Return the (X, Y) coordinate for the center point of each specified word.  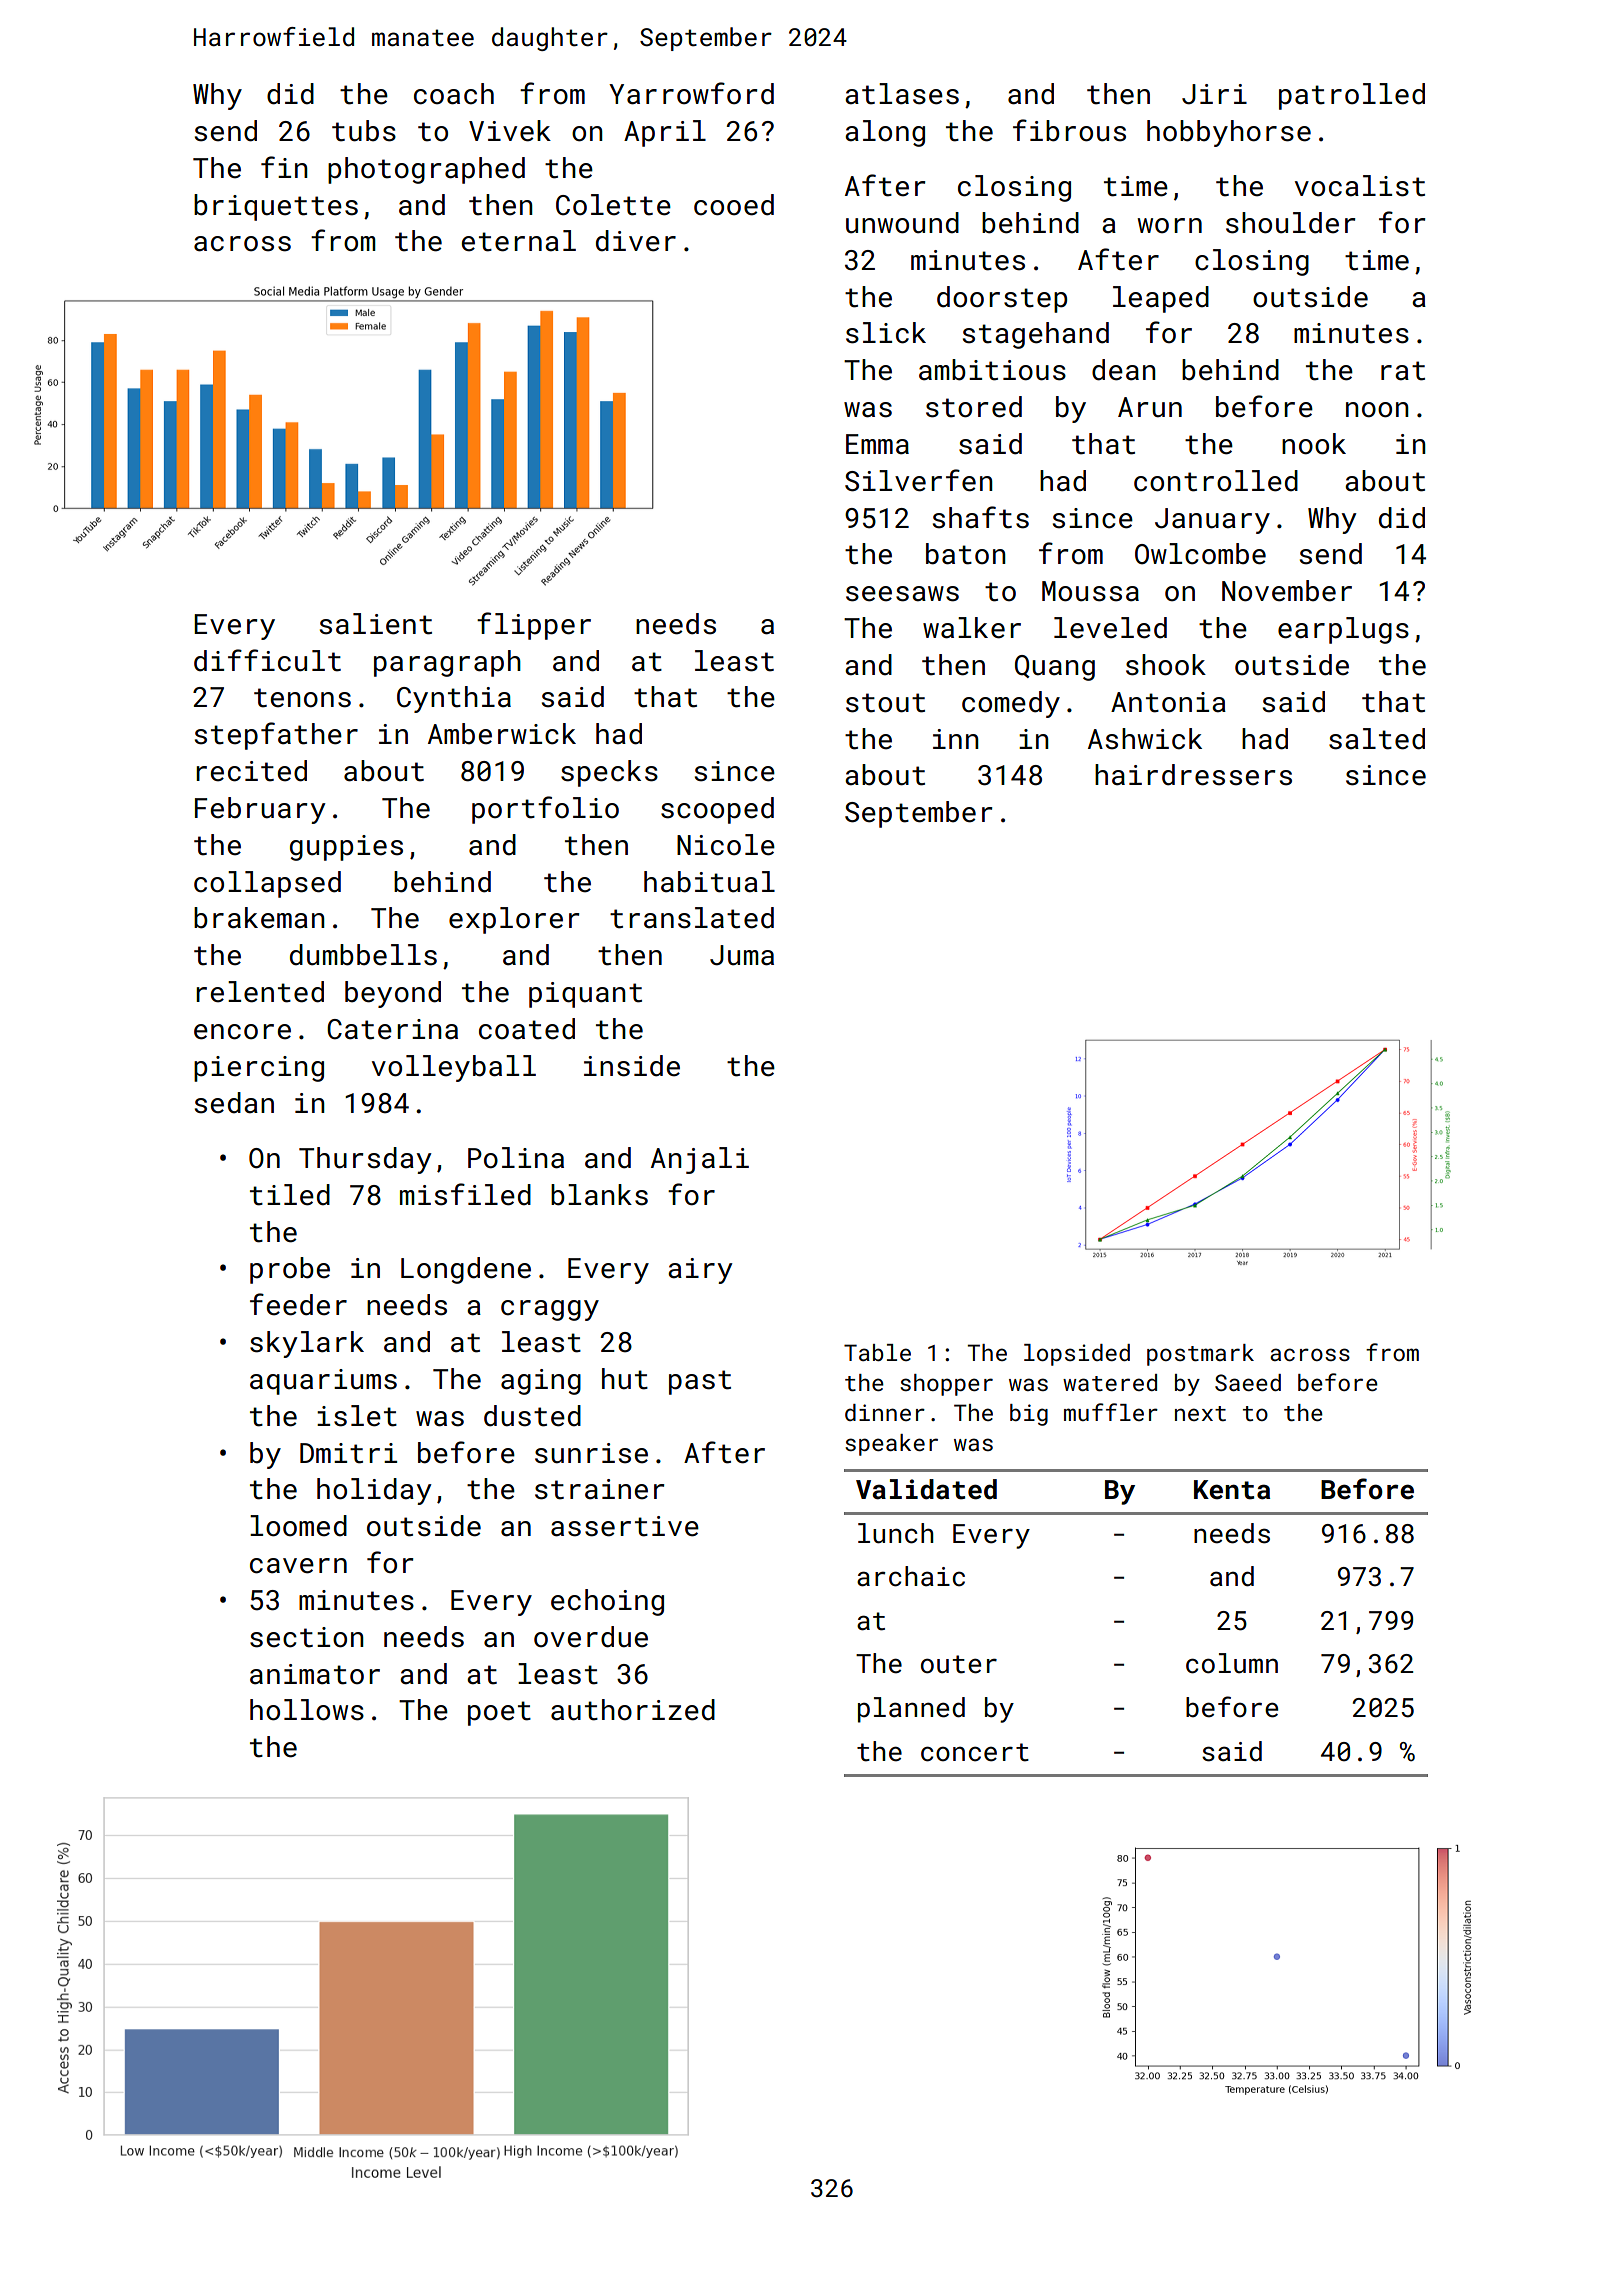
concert (975, 1752)
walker (972, 628)
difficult (267, 660)
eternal (519, 241)
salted (1377, 739)
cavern (298, 1566)
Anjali (700, 1160)
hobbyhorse (1229, 133)
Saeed (1248, 1382)
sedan (234, 1103)
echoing (607, 1602)
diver (636, 241)
